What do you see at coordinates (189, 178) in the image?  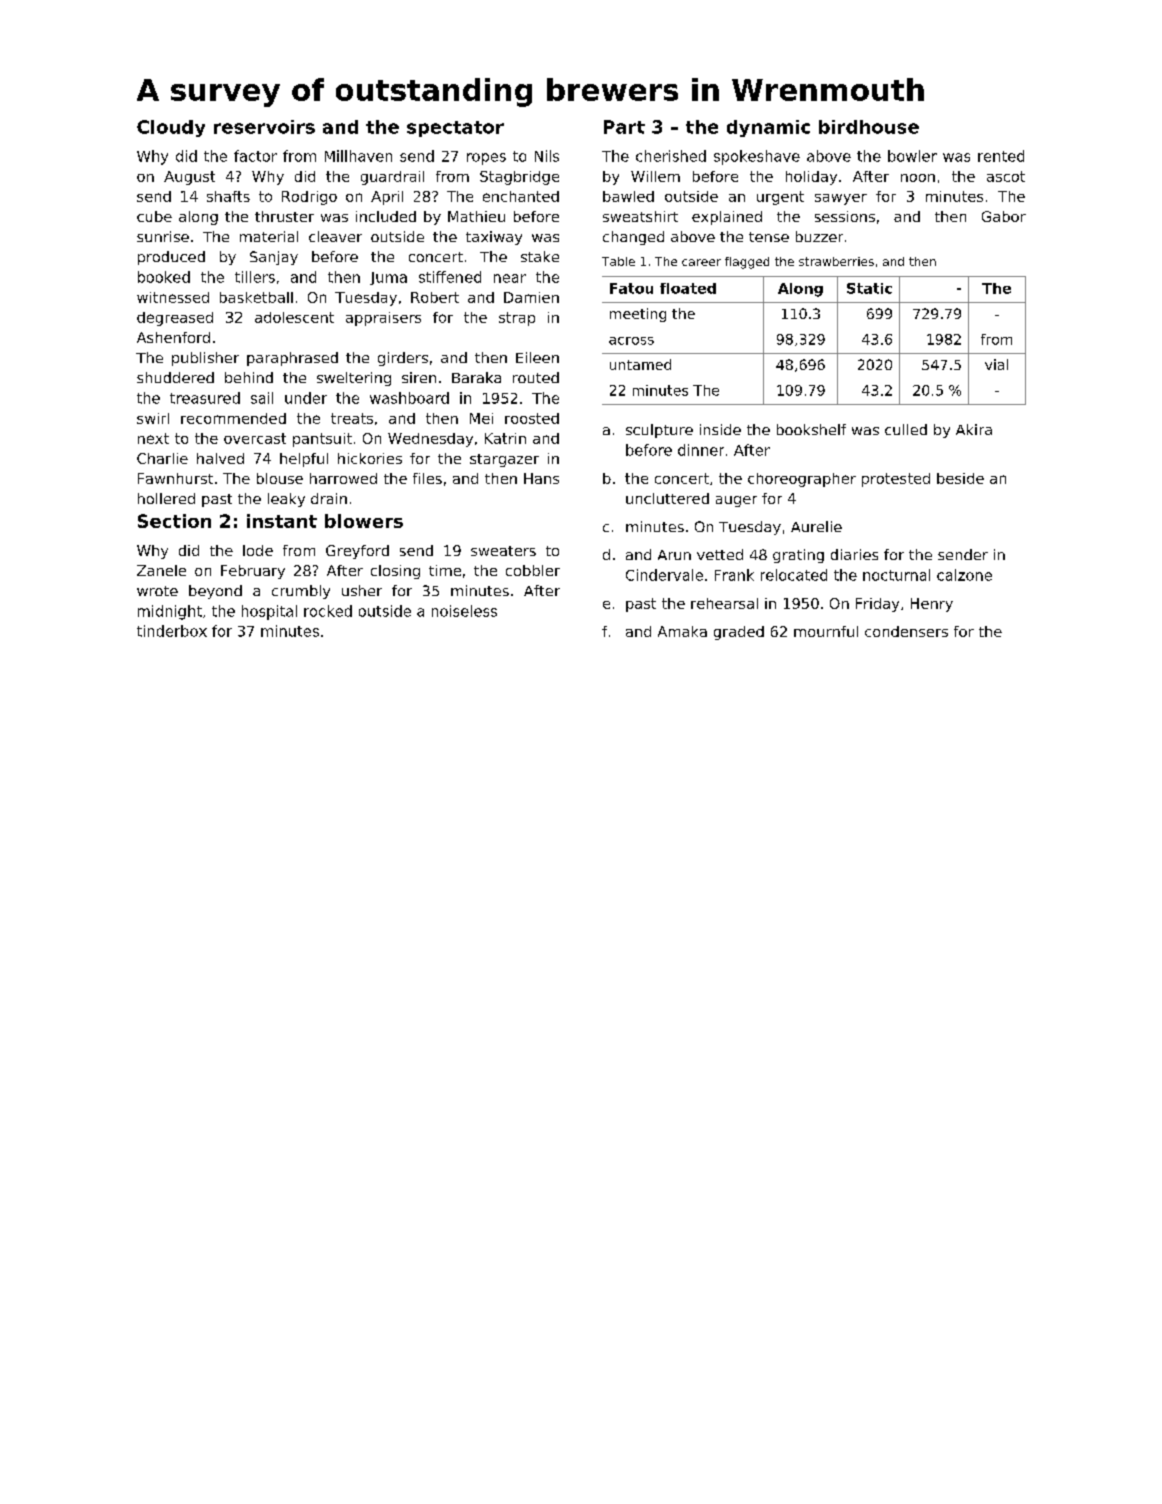 I see `August` at bounding box center [189, 178].
